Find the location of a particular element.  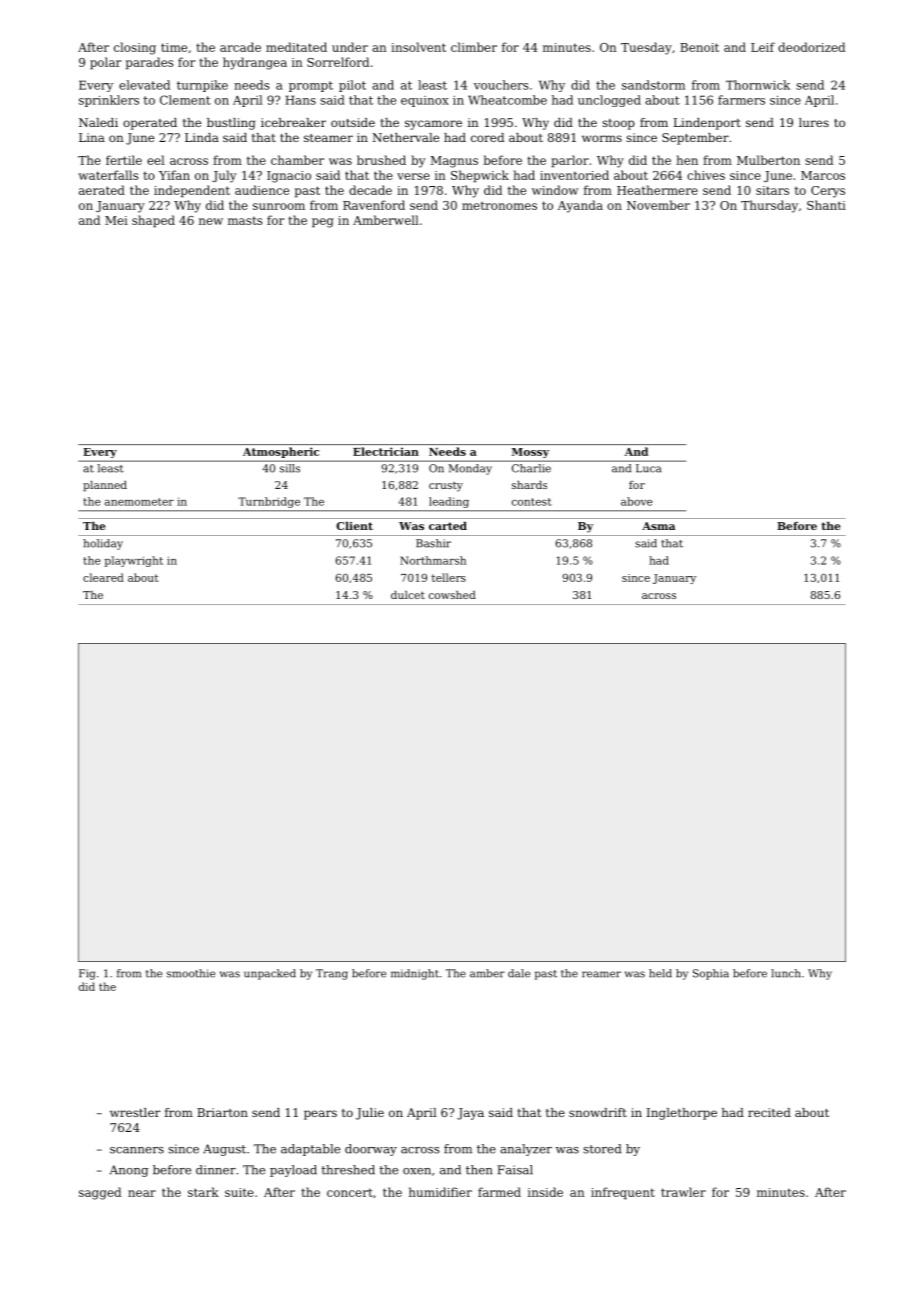

unclogged is located at coordinates (609, 101).
